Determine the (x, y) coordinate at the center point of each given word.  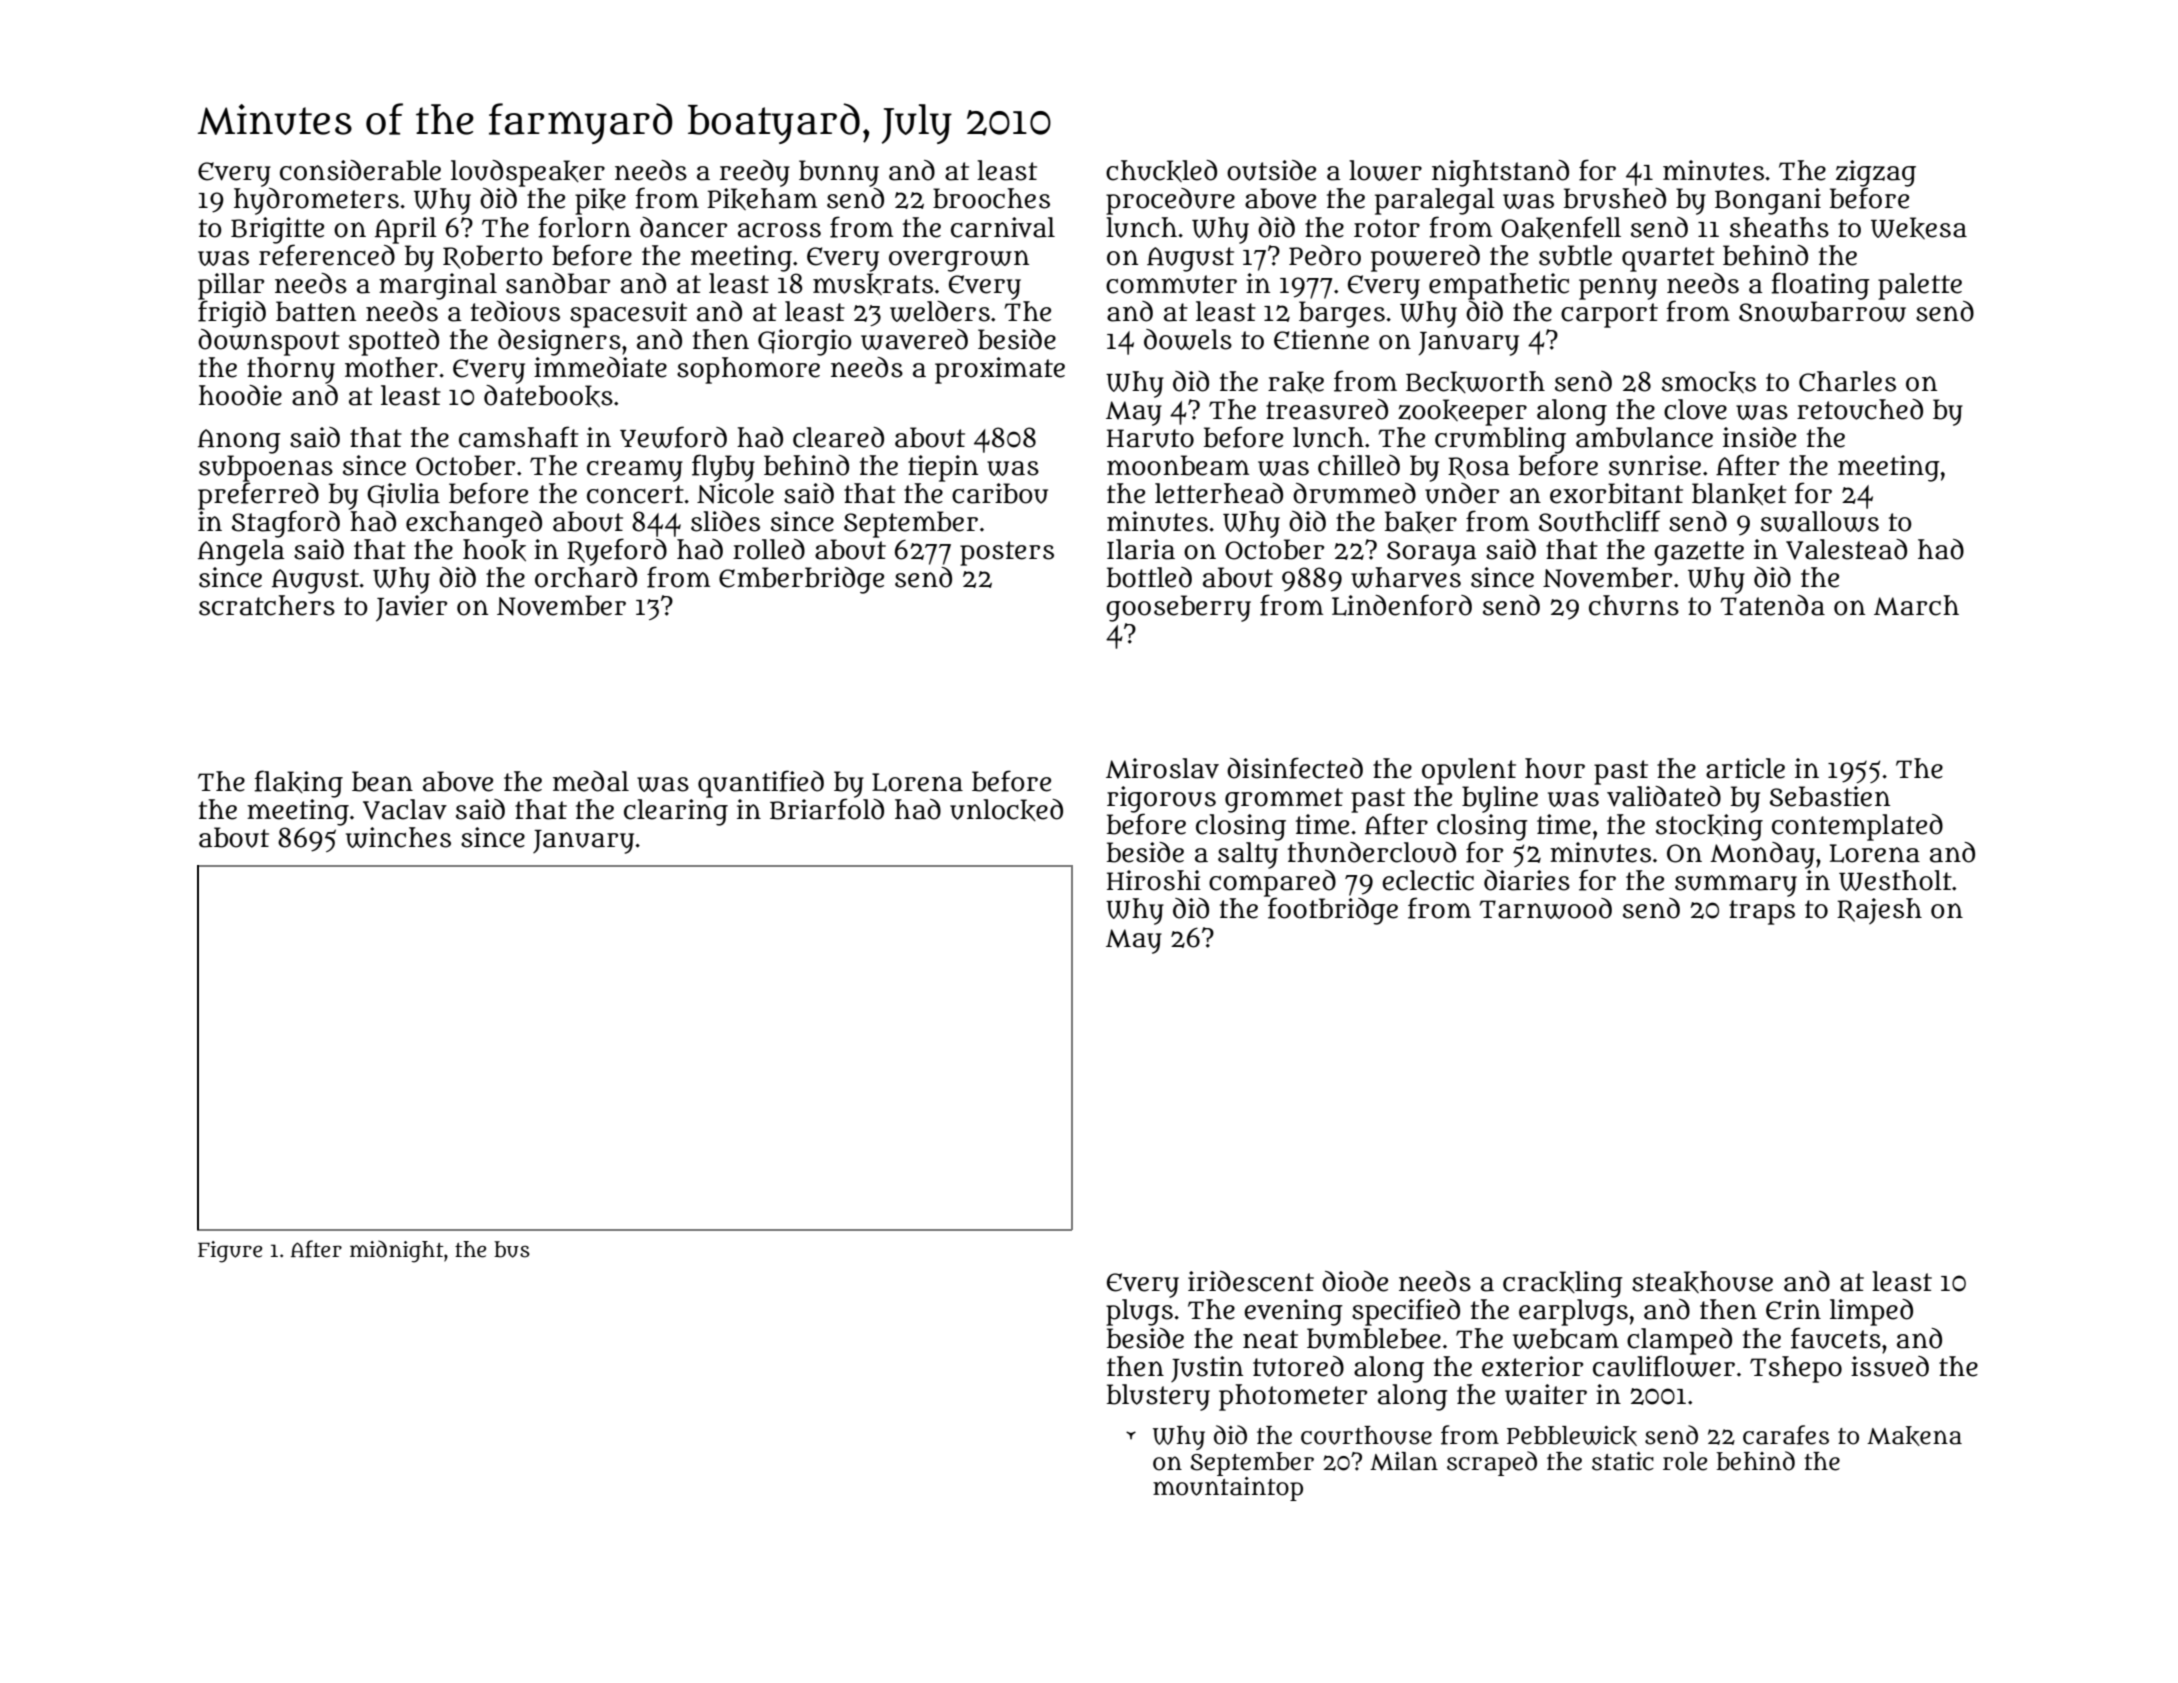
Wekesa (1919, 228)
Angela (241, 552)
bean (382, 781)
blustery (1158, 1397)
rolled (769, 549)
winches (398, 837)
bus (512, 1249)
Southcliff (1600, 521)
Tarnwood (1546, 908)
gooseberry (1178, 608)
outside (1271, 170)
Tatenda (1773, 605)
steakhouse (1702, 1282)
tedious (515, 311)
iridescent (1251, 1281)
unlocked (1006, 810)
